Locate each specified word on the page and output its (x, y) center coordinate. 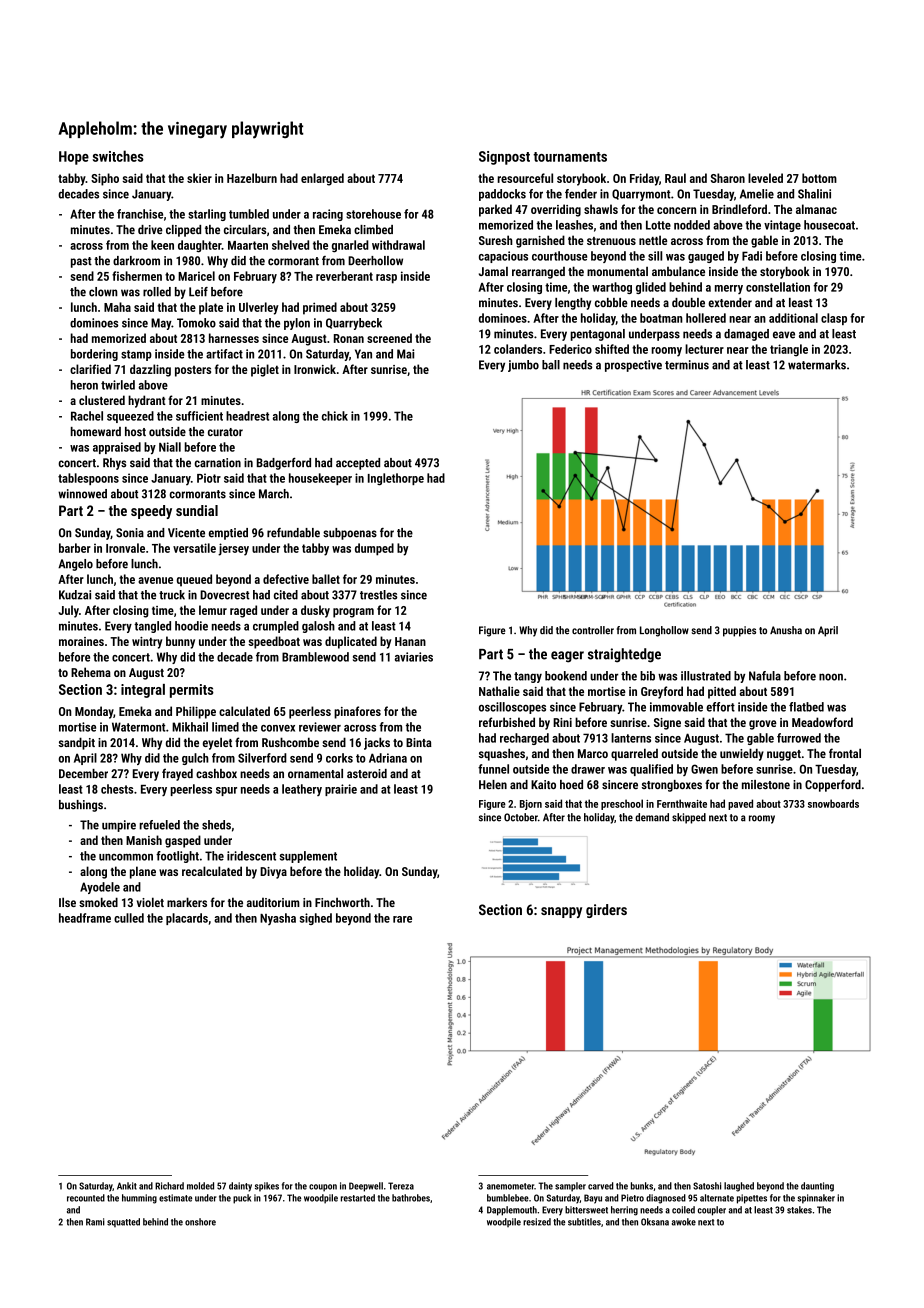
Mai (405, 354)
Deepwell (366, 1187)
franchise (140, 214)
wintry (147, 643)
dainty (240, 1187)
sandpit (77, 743)
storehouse (373, 214)
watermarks (817, 365)
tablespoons (88, 479)
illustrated (706, 676)
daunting (817, 1187)
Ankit (127, 1186)
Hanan (410, 641)
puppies (739, 631)
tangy (528, 677)
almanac (816, 209)
